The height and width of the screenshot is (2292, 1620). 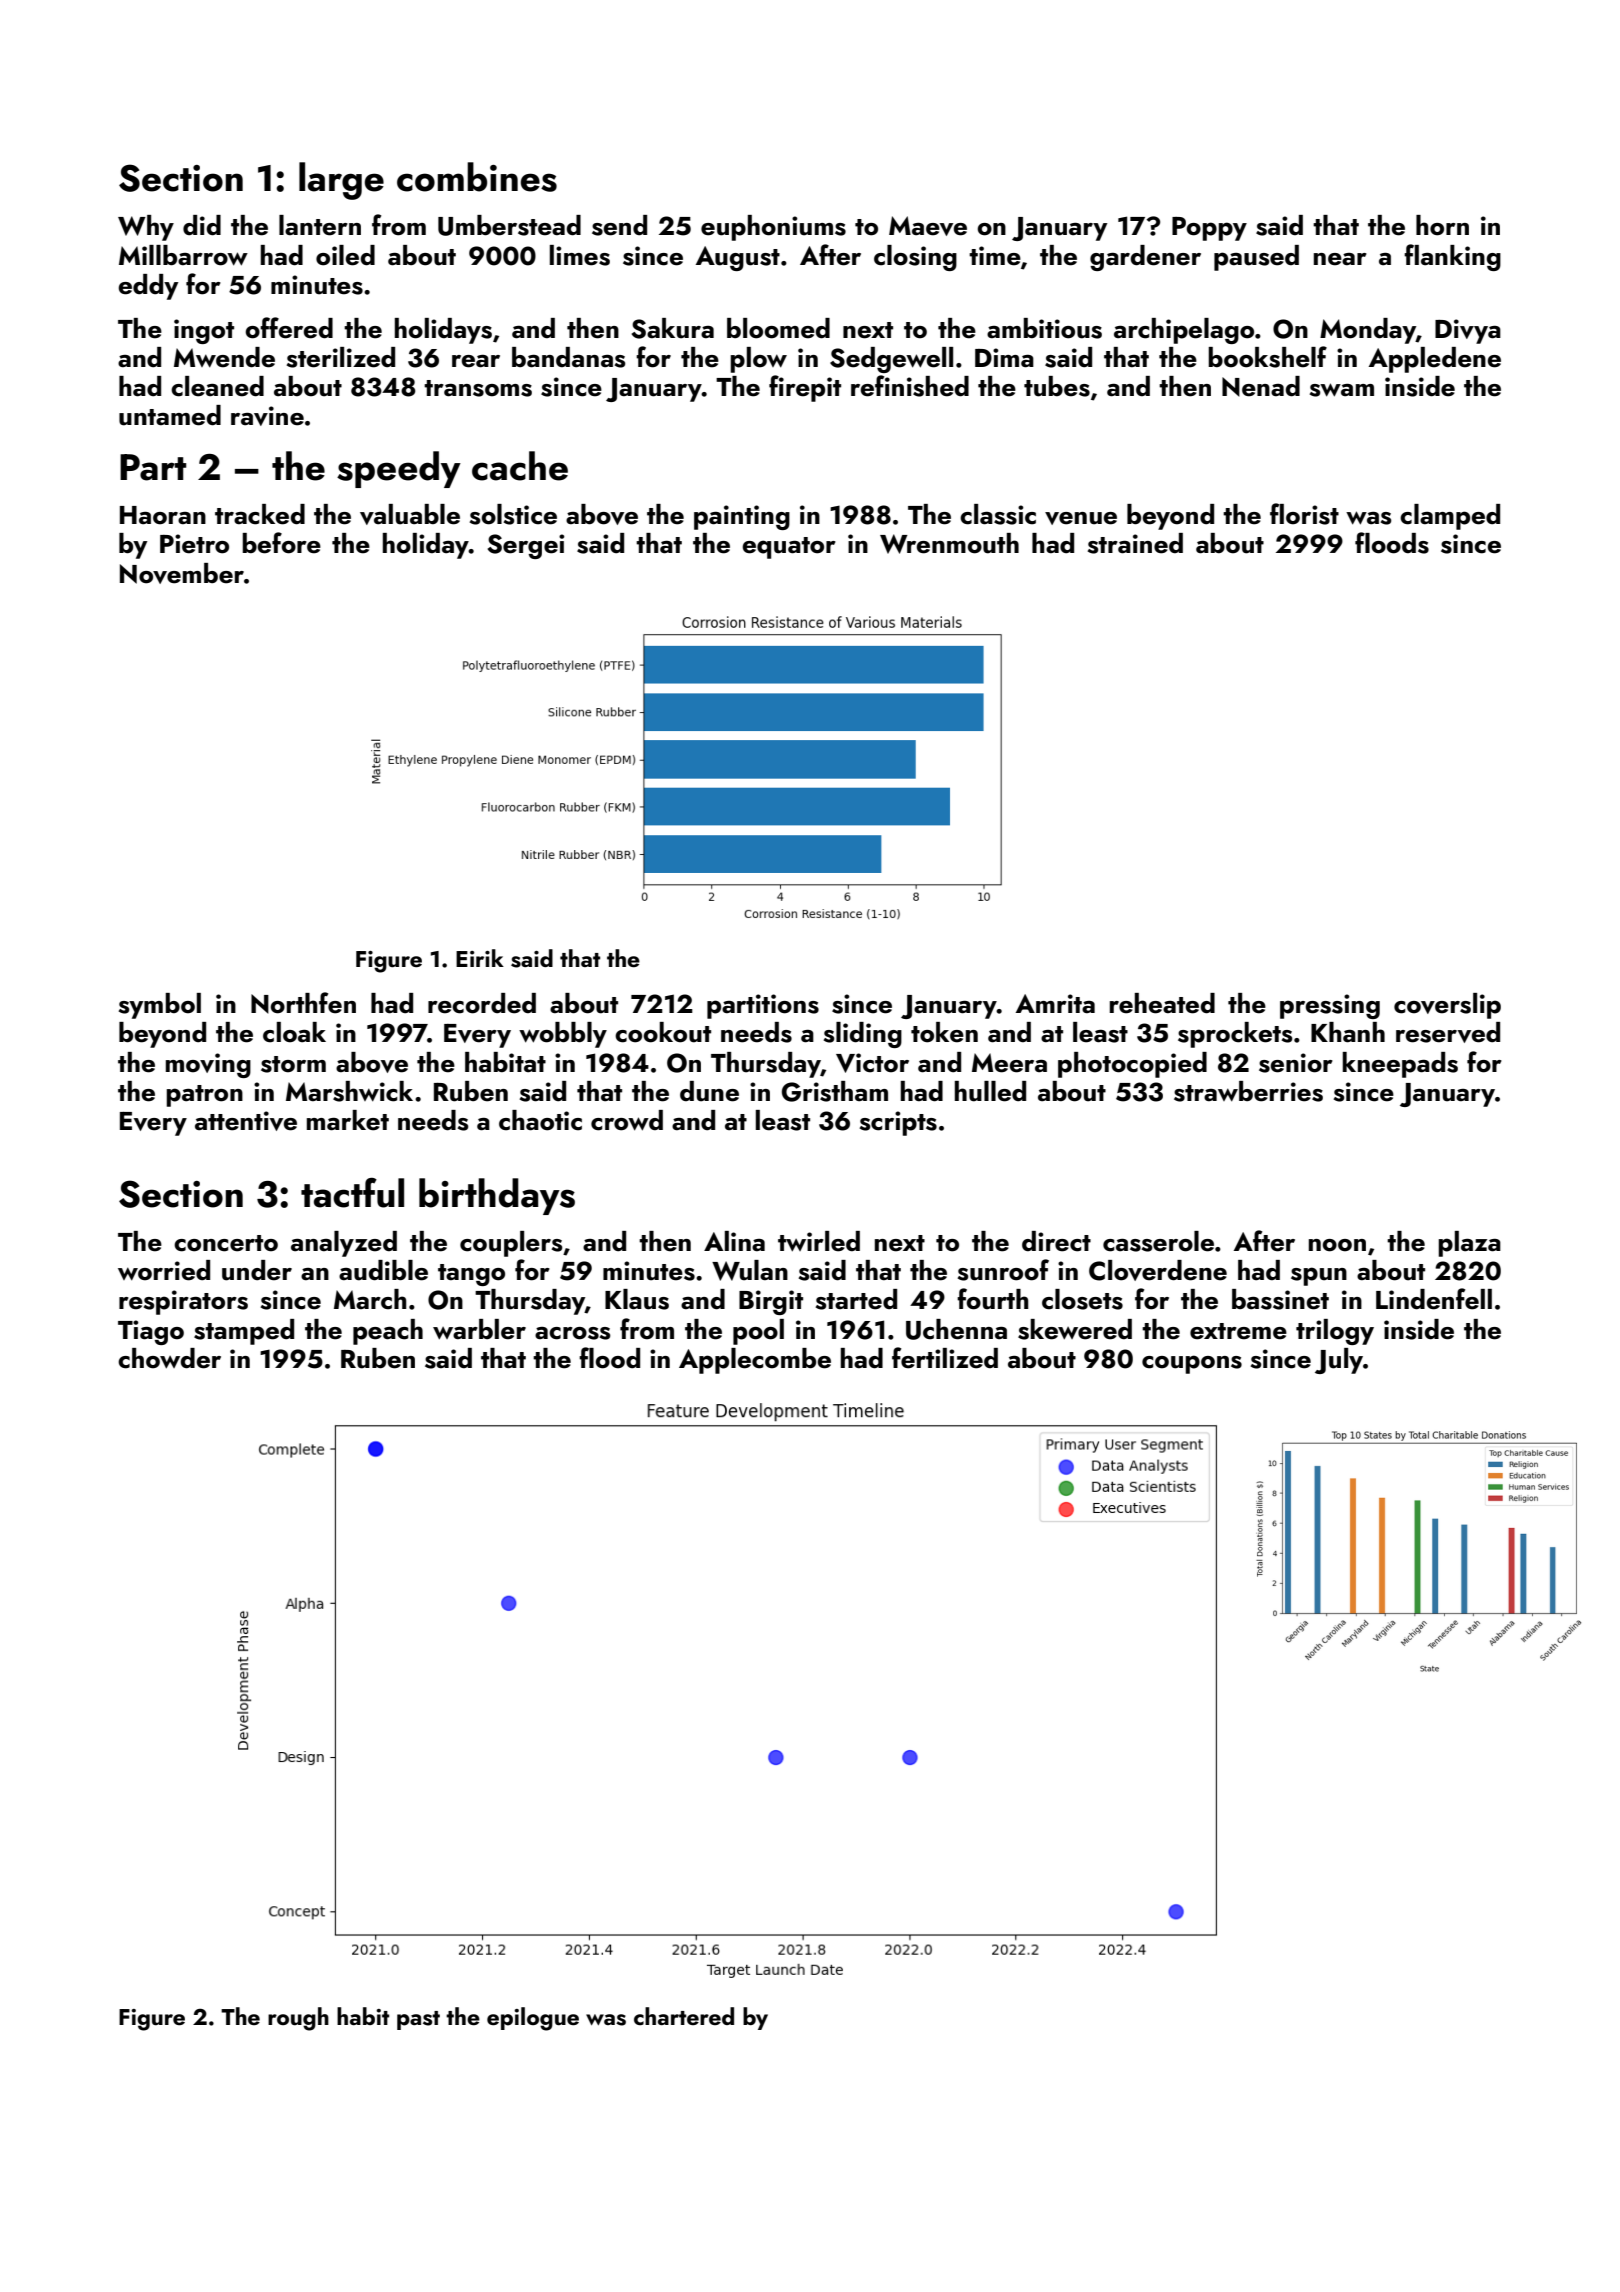 I want to click on combines, so click(x=477, y=177).
